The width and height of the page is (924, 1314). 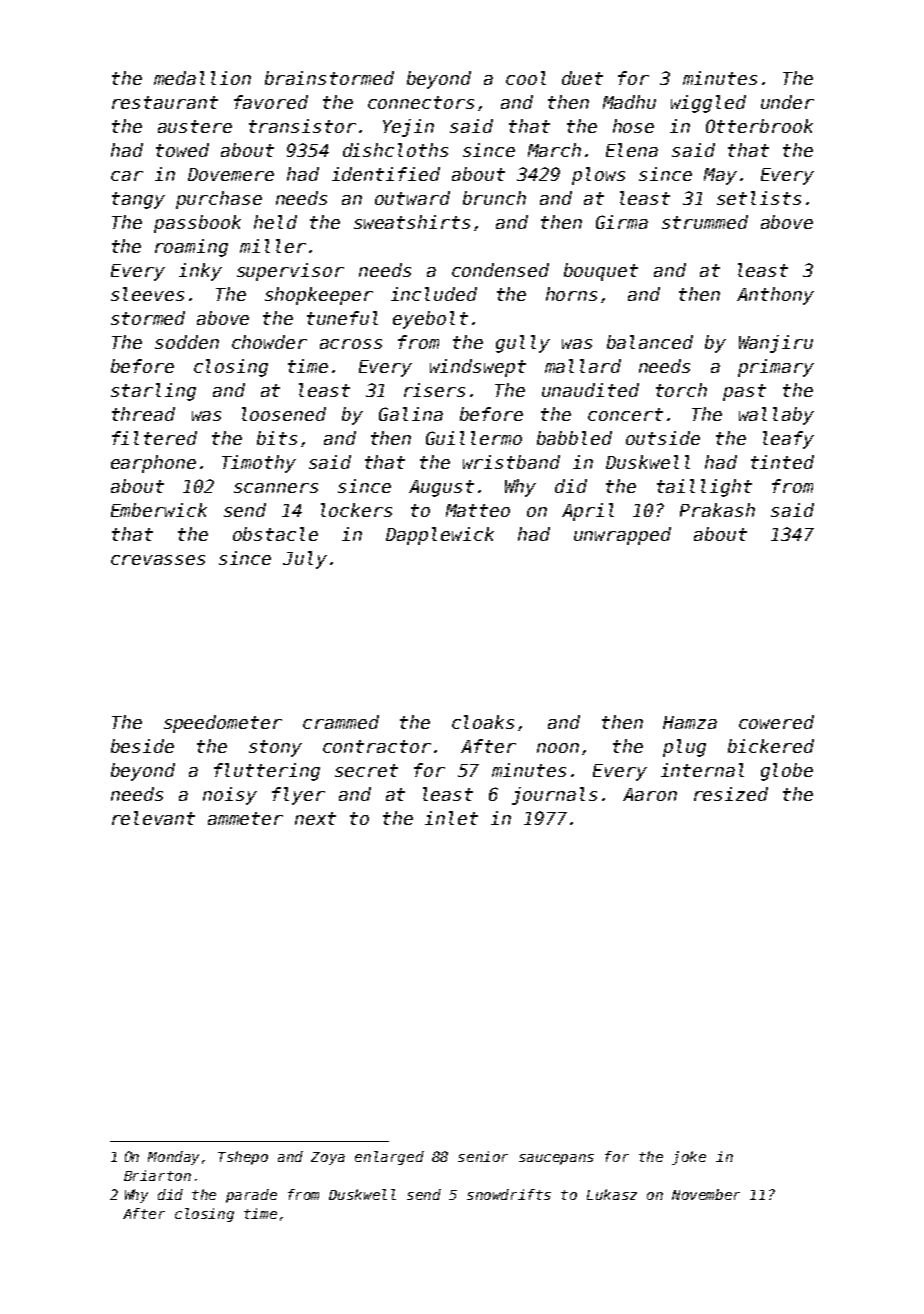 What do you see at coordinates (451, 818) in the page?
I see `inlet` at bounding box center [451, 818].
